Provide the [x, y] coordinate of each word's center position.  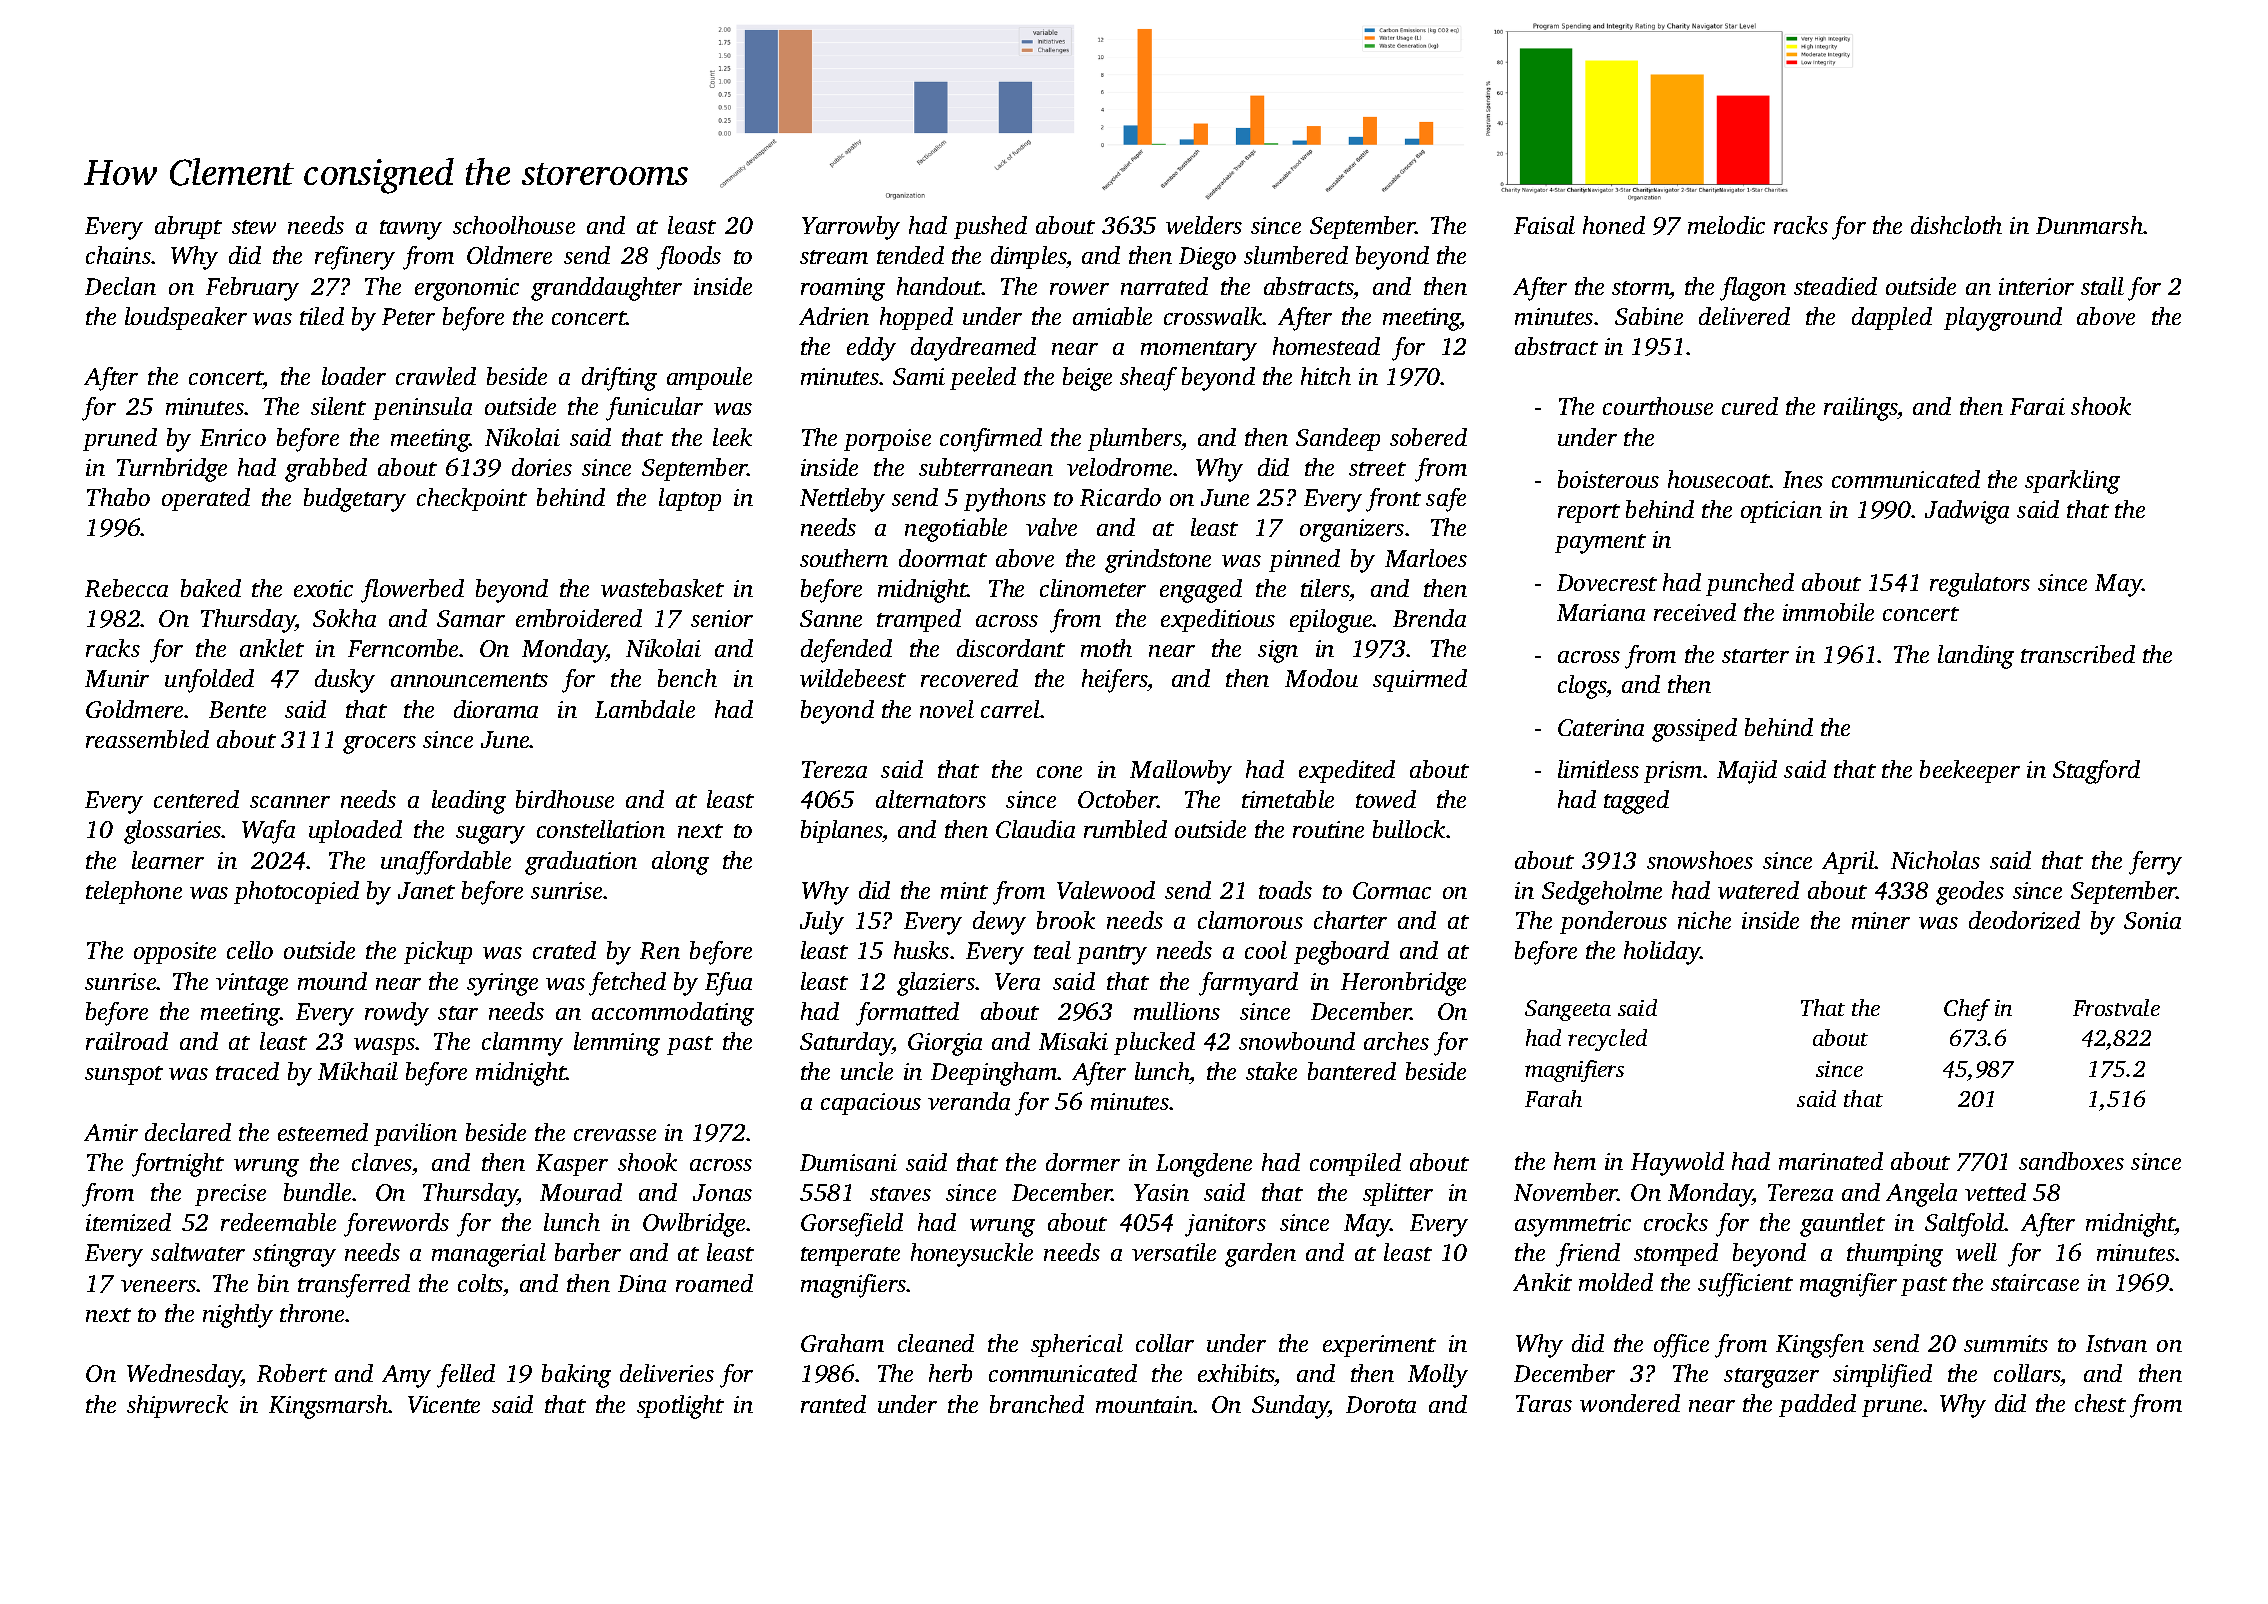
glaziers [936, 984]
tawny [411, 230]
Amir [111, 1132]
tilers [1325, 588]
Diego [1207, 258]
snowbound [1297, 1041]
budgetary [355, 500]
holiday [1662, 953]
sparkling [2072, 482]
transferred [354, 1286]
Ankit [1542, 1282]
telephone [134, 892]
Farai [2037, 406]
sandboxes [2071, 1161]
